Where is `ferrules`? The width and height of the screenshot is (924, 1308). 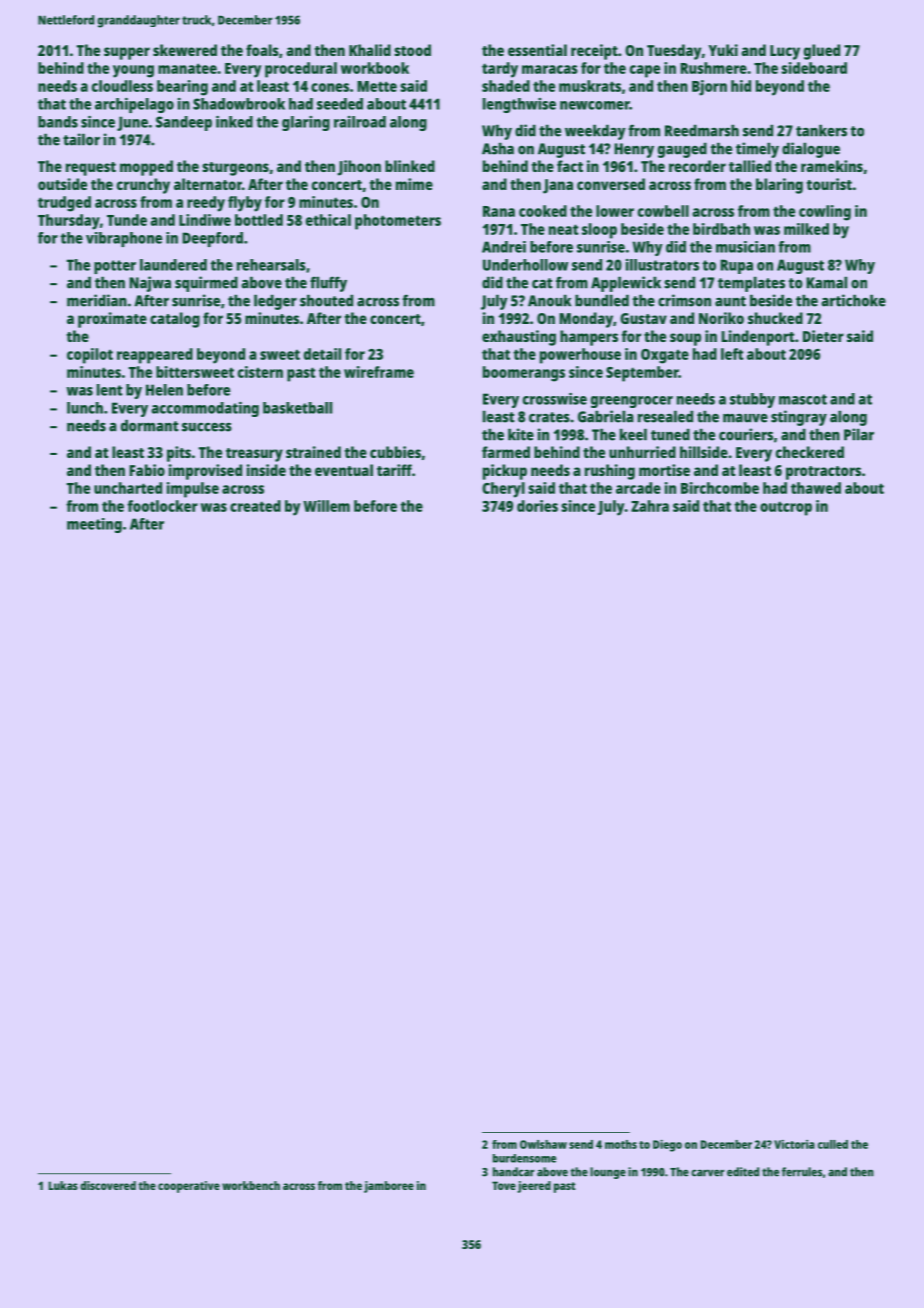
ferrules is located at coordinates (802, 1172).
